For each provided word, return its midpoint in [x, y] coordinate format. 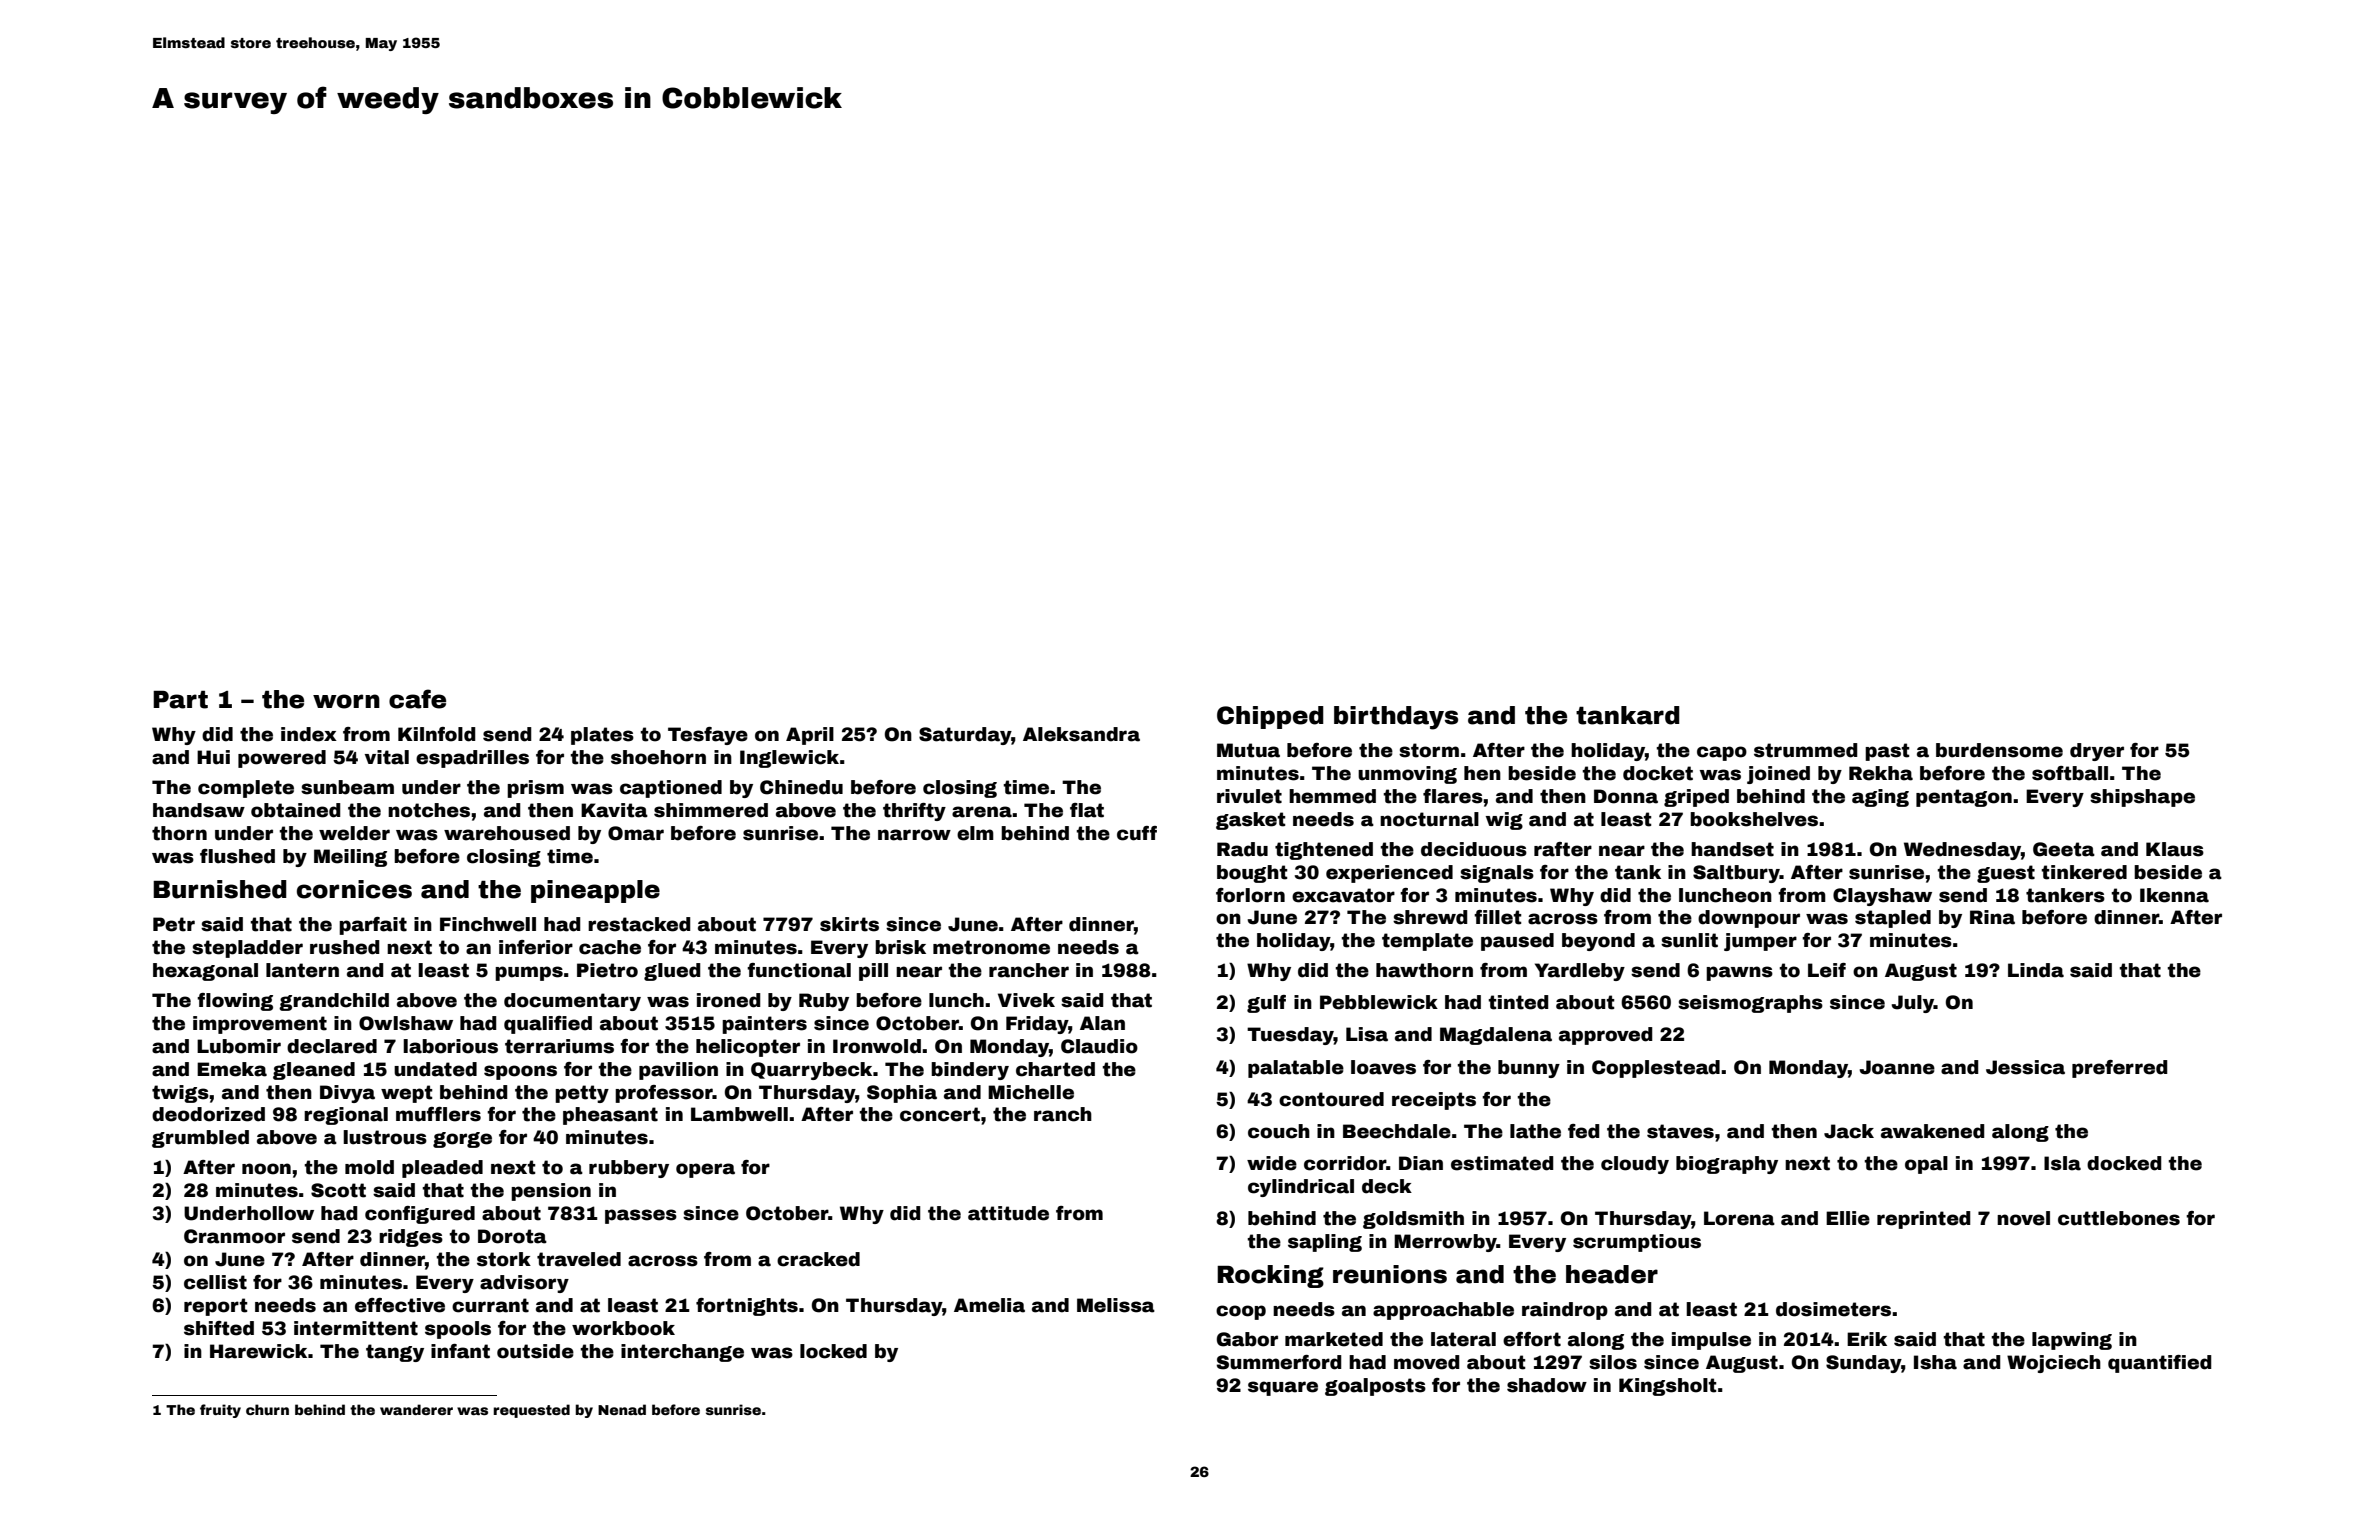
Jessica [2025, 1067]
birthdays [1396, 718]
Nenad [622, 1409]
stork [504, 1259]
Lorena [1739, 1218]
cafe [417, 699]
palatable [1296, 1069]
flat [1087, 810]
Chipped [1270, 717]
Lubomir [239, 1046]
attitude [1008, 1213]
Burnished [220, 889]
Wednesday [1962, 851]
